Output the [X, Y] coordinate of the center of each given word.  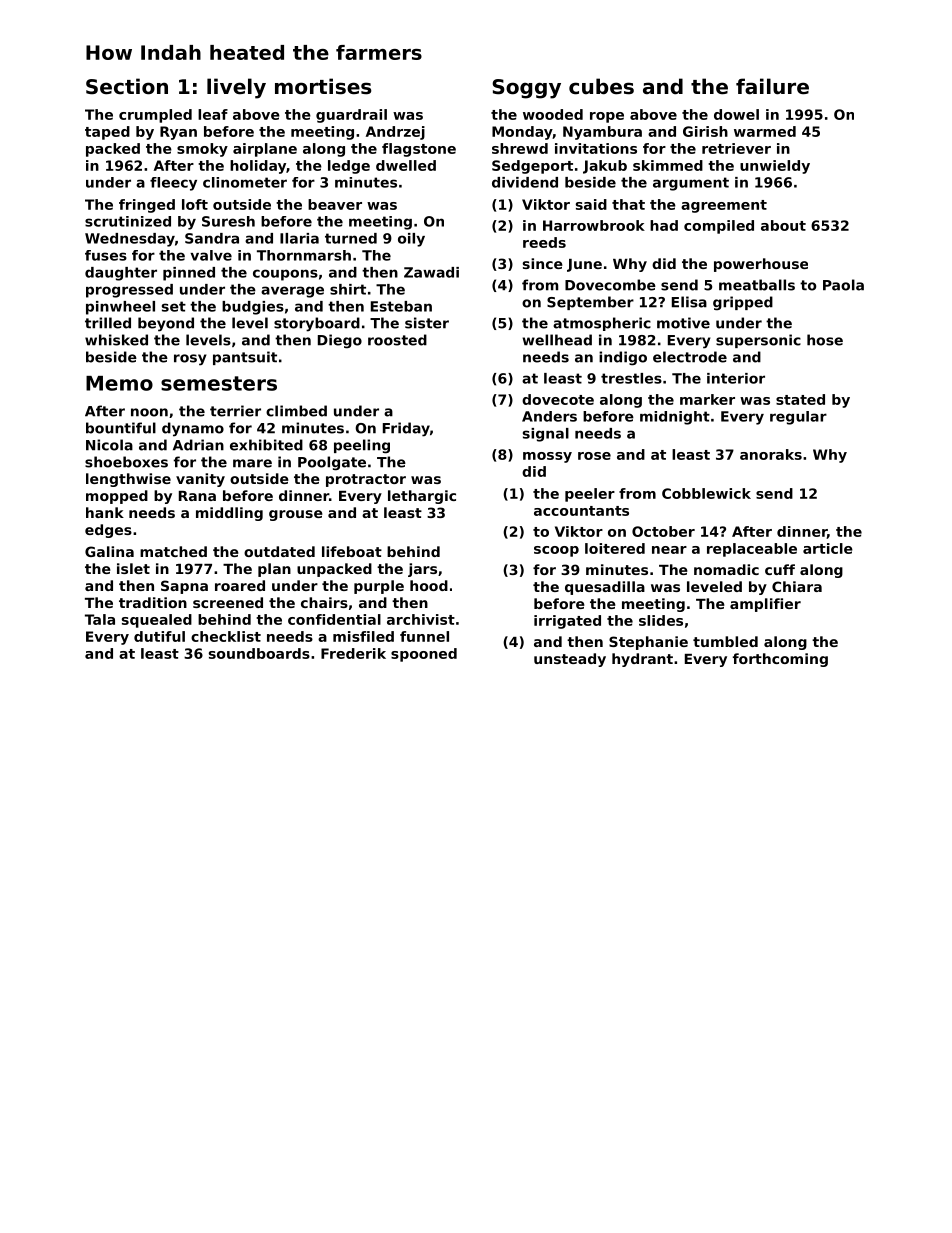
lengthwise [128, 480]
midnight [675, 418]
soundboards [259, 653]
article [828, 548]
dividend [525, 182]
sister [427, 323]
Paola [843, 285]
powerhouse [761, 265]
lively [236, 88]
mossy [547, 457]
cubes [601, 86]
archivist [421, 619]
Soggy [526, 89]
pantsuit [245, 358]
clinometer [245, 182]
